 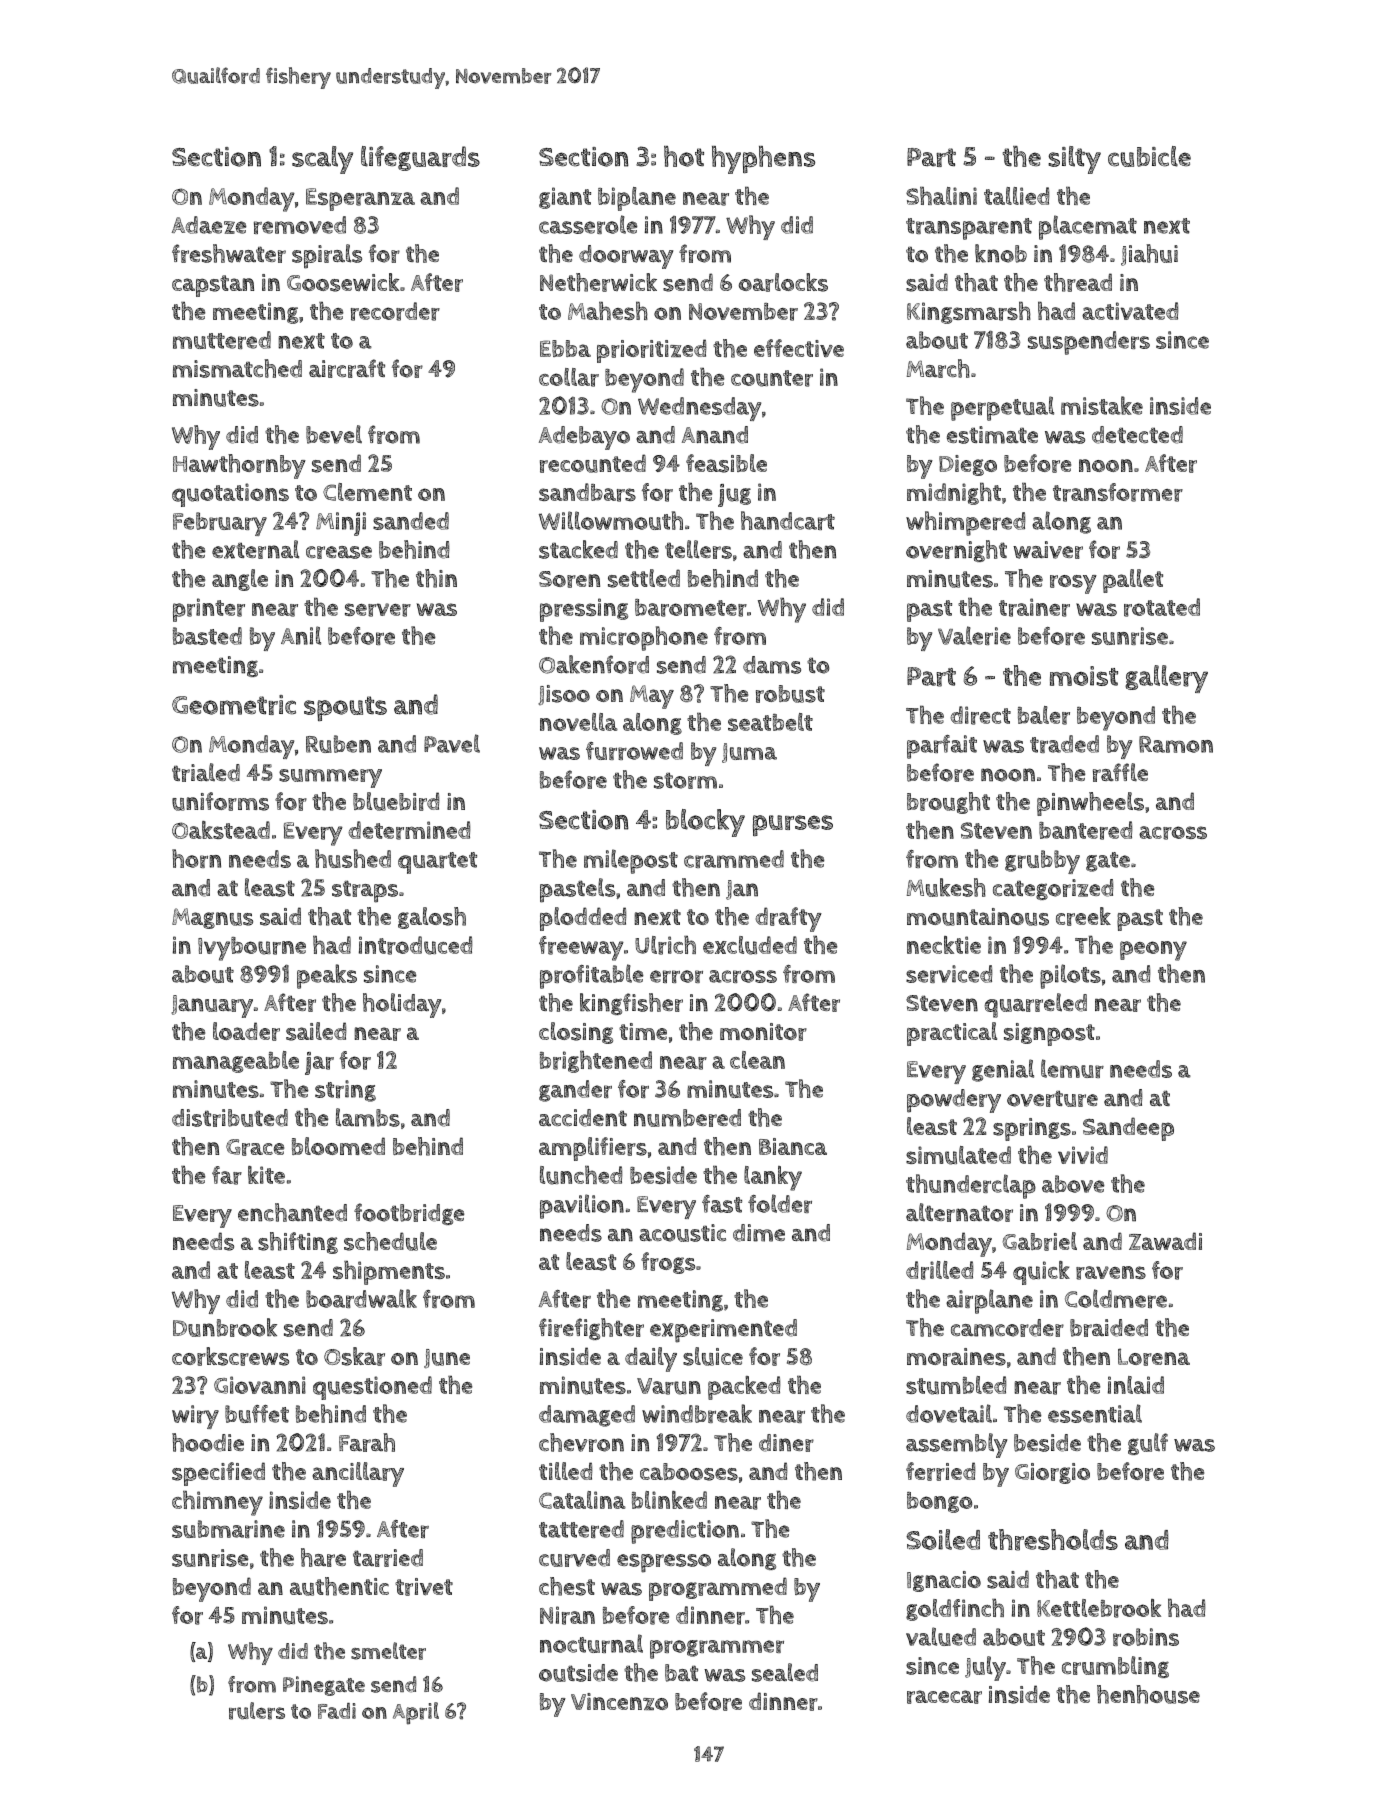 I want to click on tilled, so click(x=566, y=1471).
